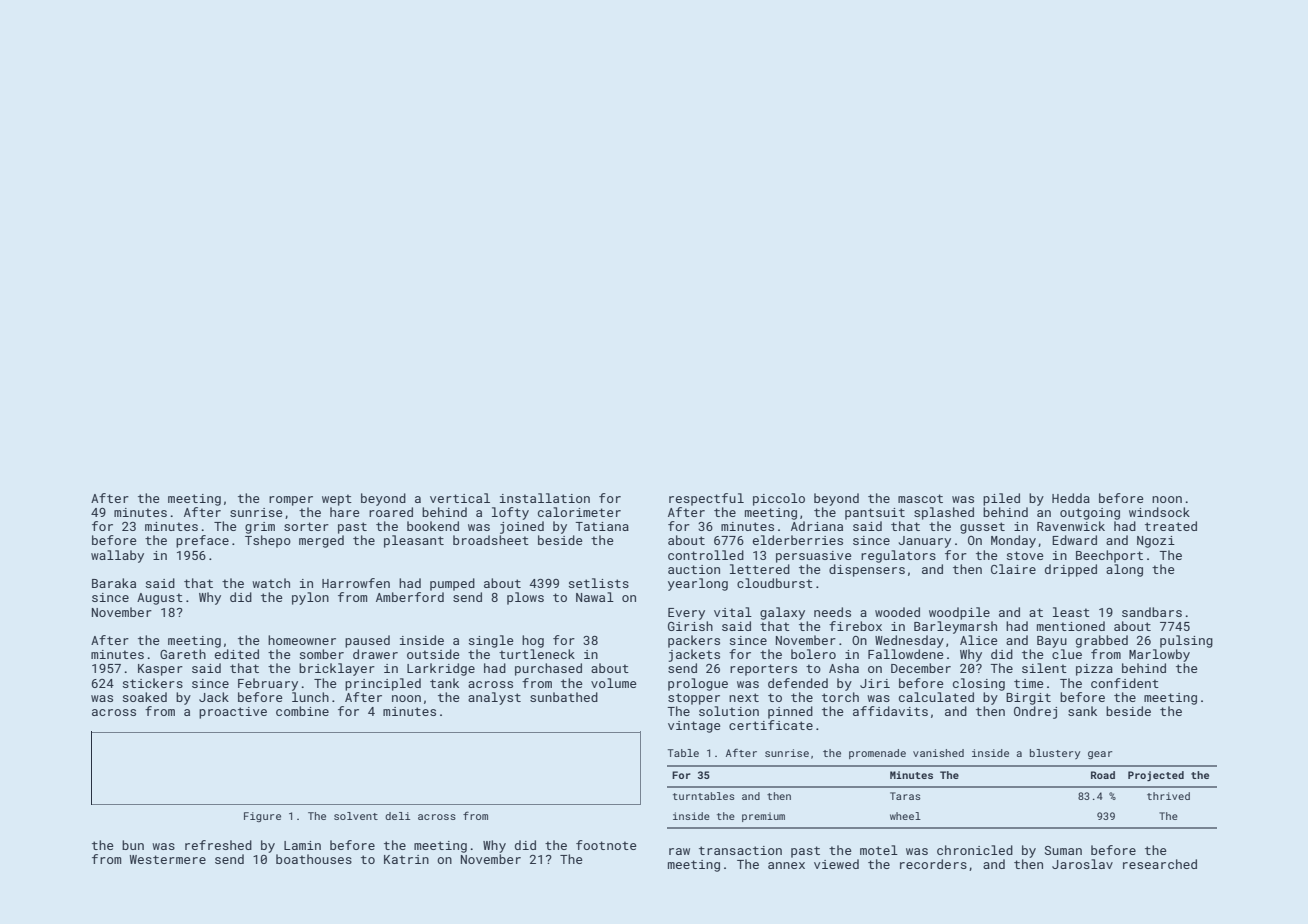  I want to click on Katrin, so click(406, 859).
